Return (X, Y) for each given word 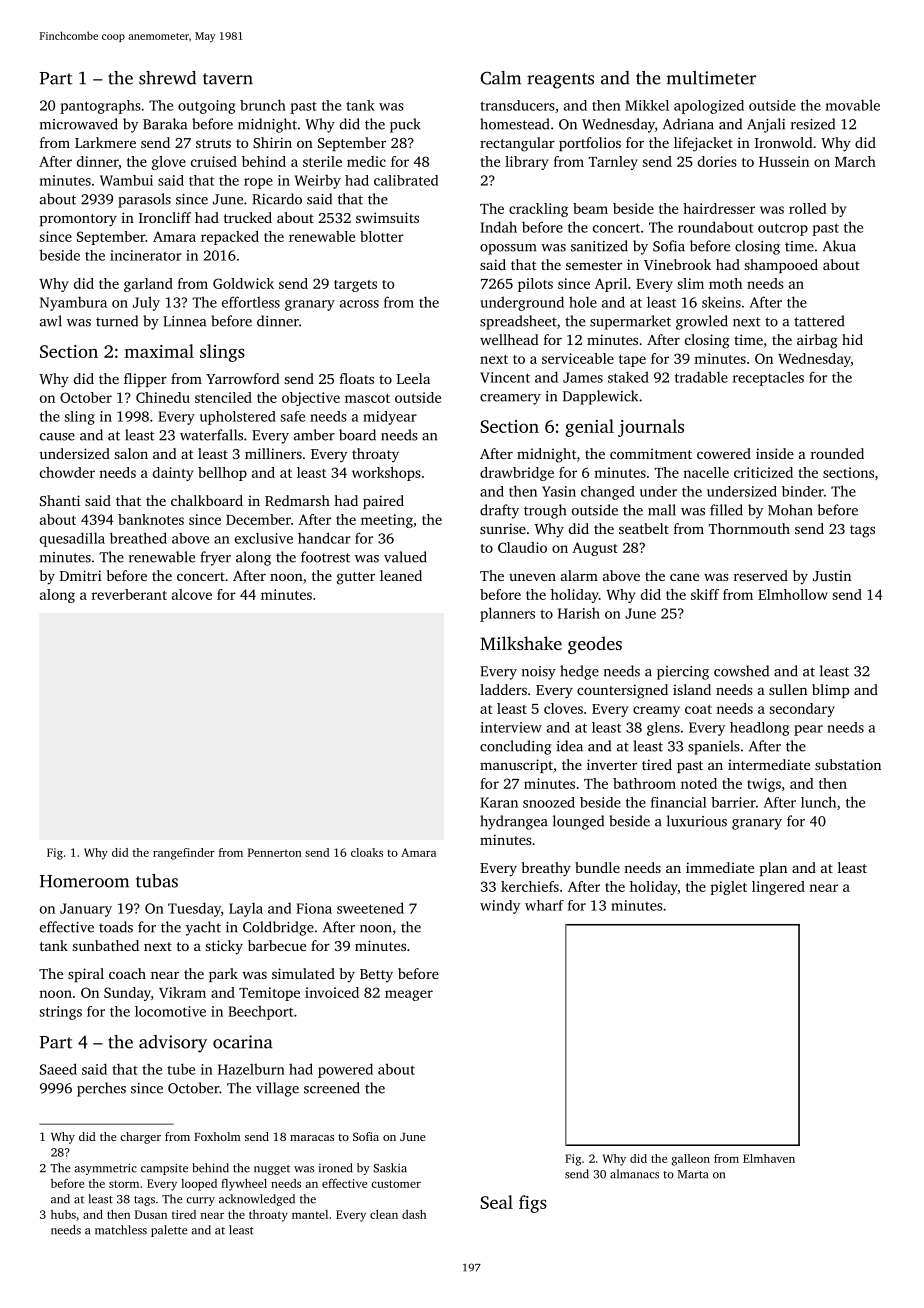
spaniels (714, 747)
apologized (709, 107)
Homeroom (84, 881)
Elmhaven (769, 1158)
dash (414, 1214)
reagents (560, 81)
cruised (214, 161)
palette (169, 1231)
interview (511, 727)
